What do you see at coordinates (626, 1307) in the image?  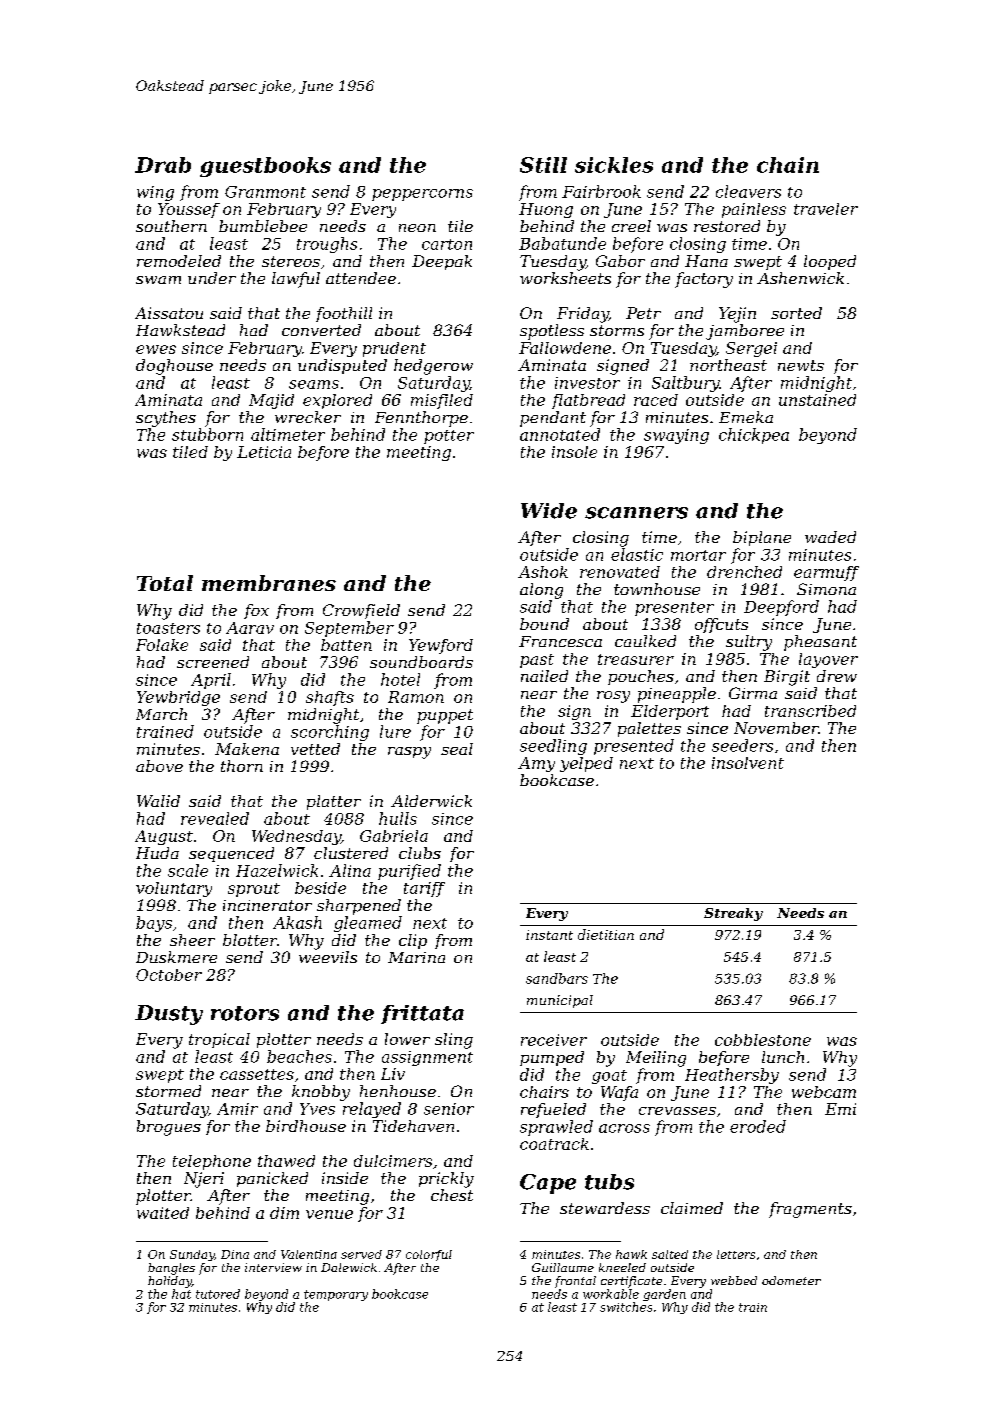 I see `switches` at bounding box center [626, 1307].
